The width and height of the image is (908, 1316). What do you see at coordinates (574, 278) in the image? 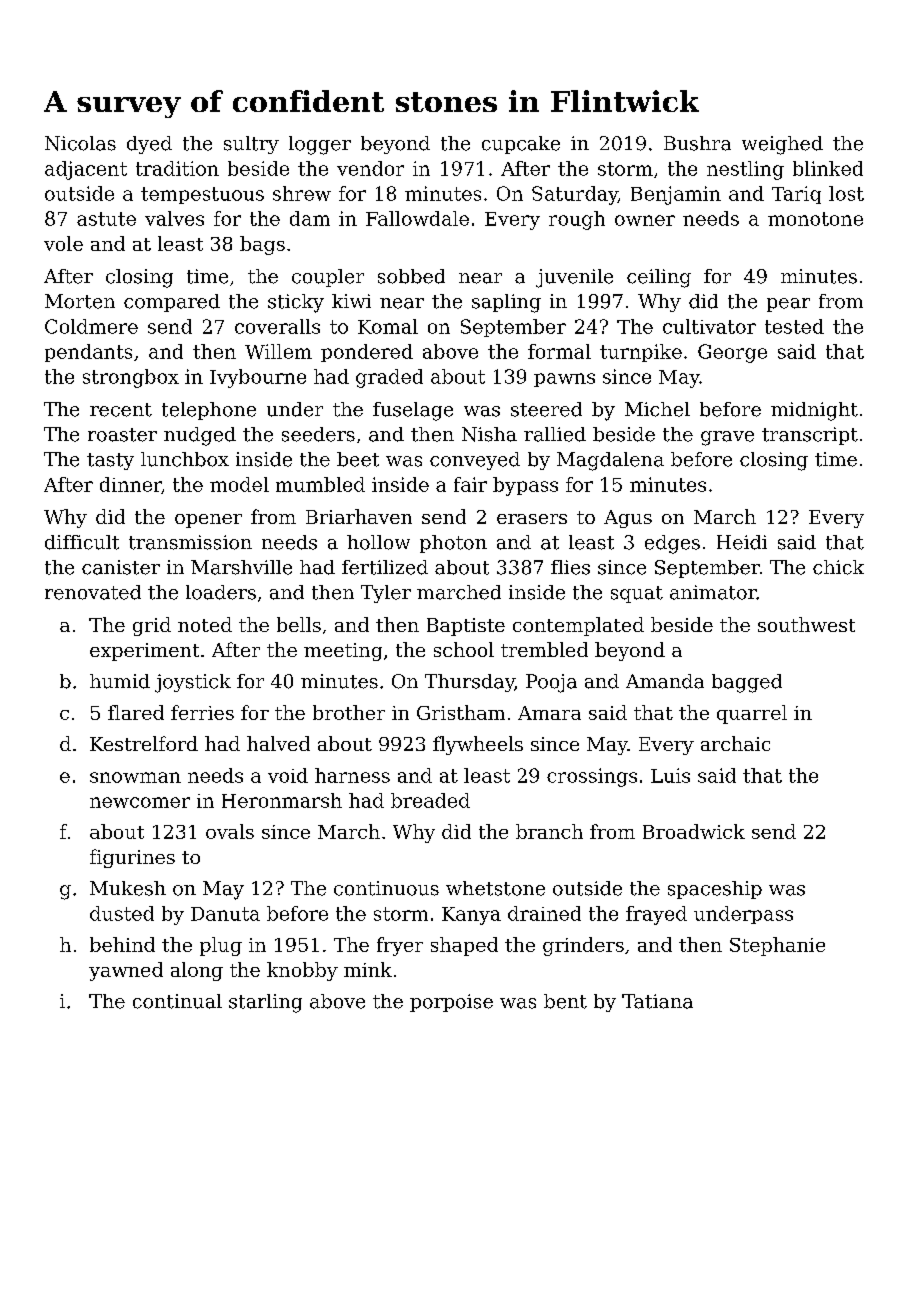
I see `juvenile` at bounding box center [574, 278].
